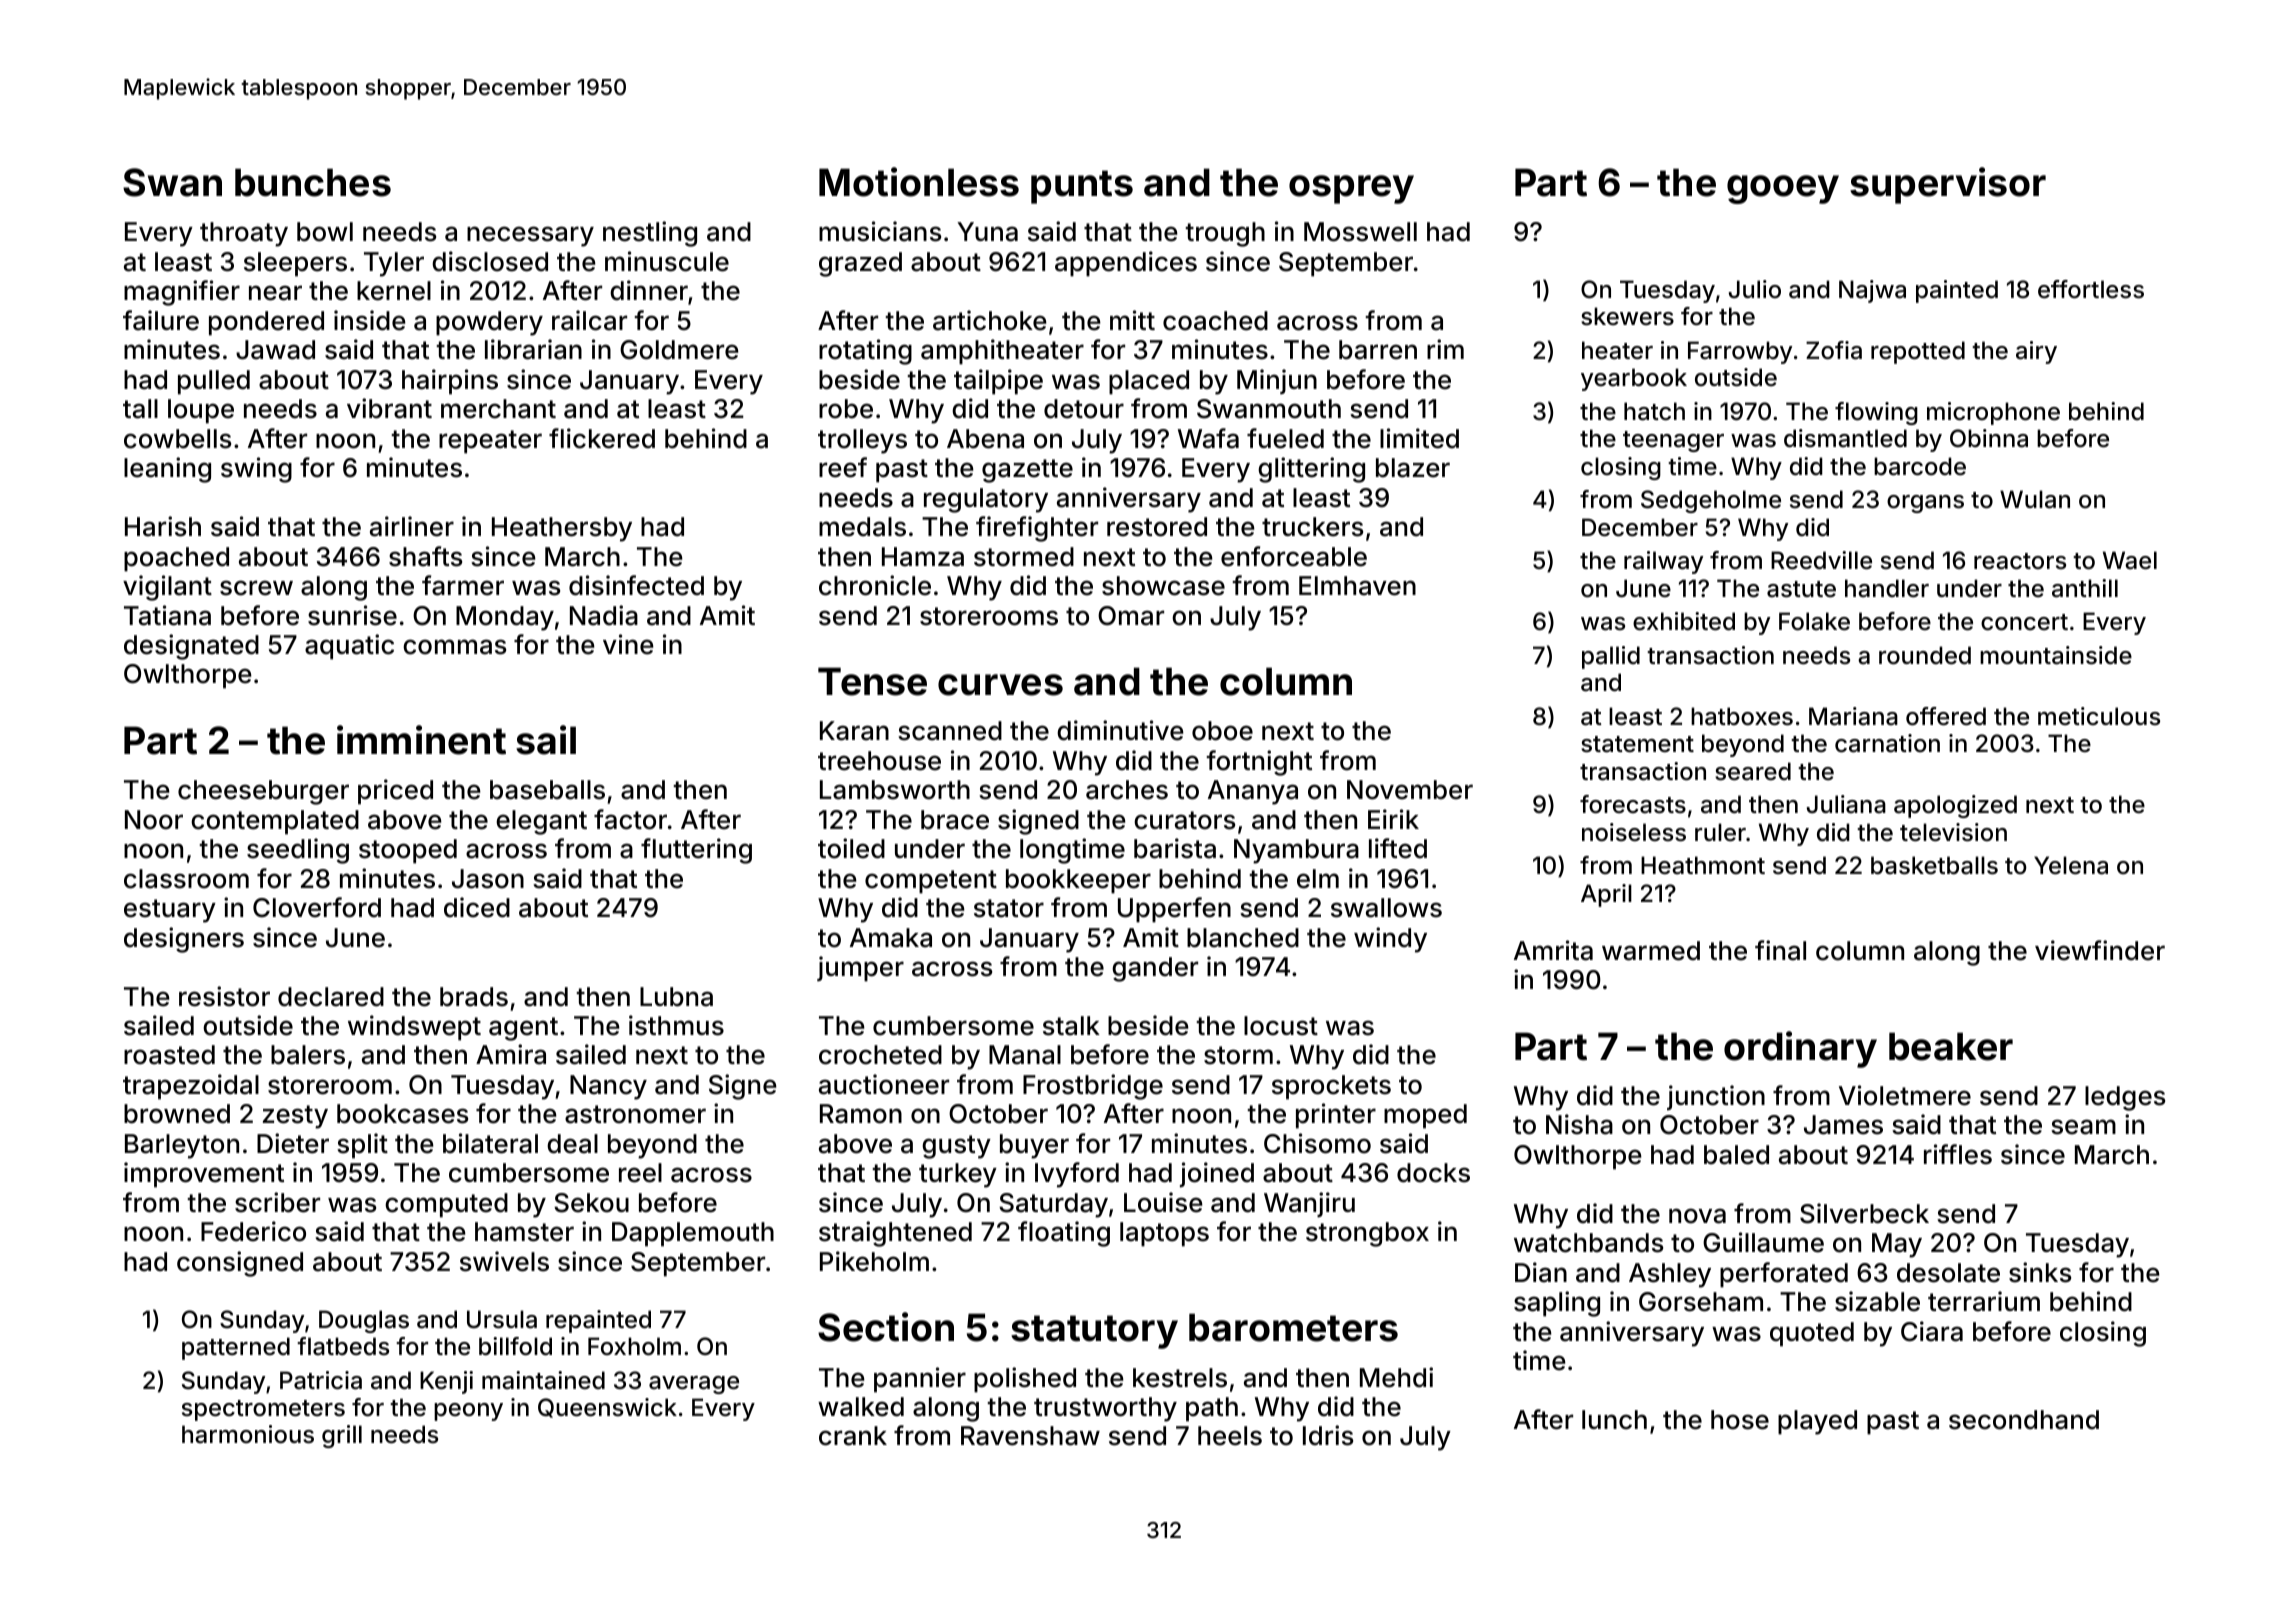 The image size is (2292, 1620). What do you see at coordinates (389, 408) in the page?
I see `vibrant` at bounding box center [389, 408].
